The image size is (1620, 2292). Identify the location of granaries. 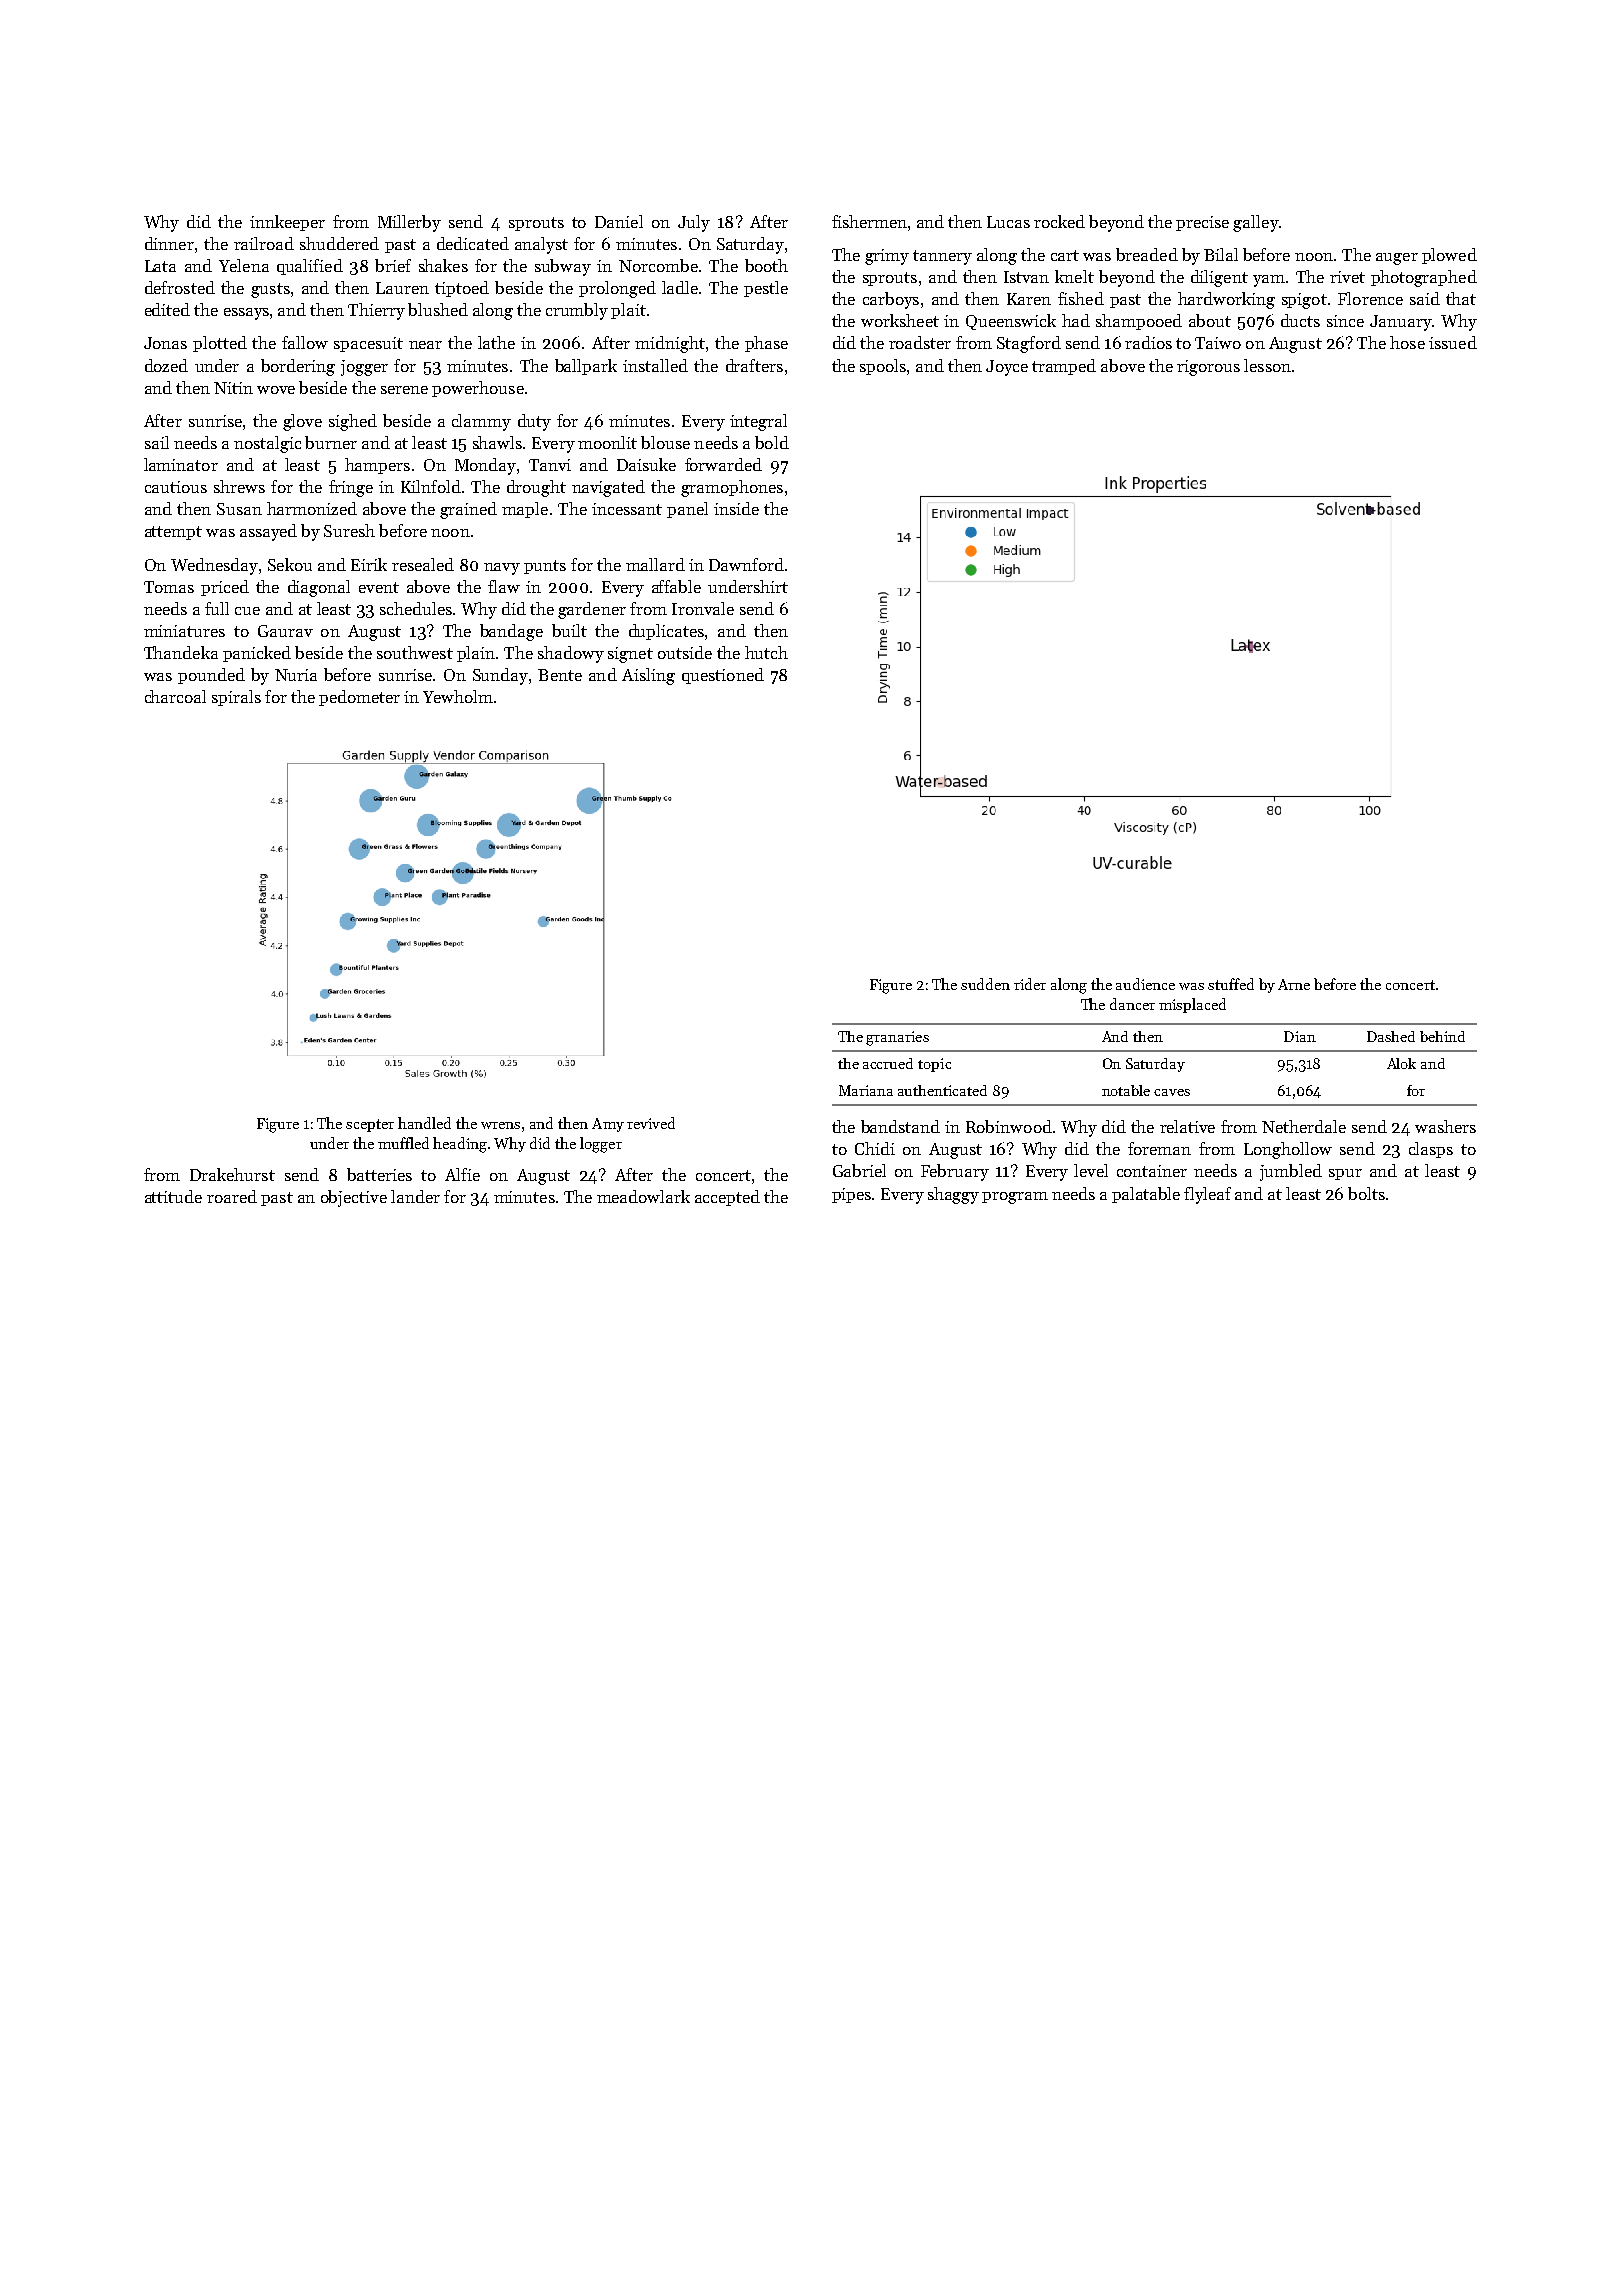
(897, 1038).
